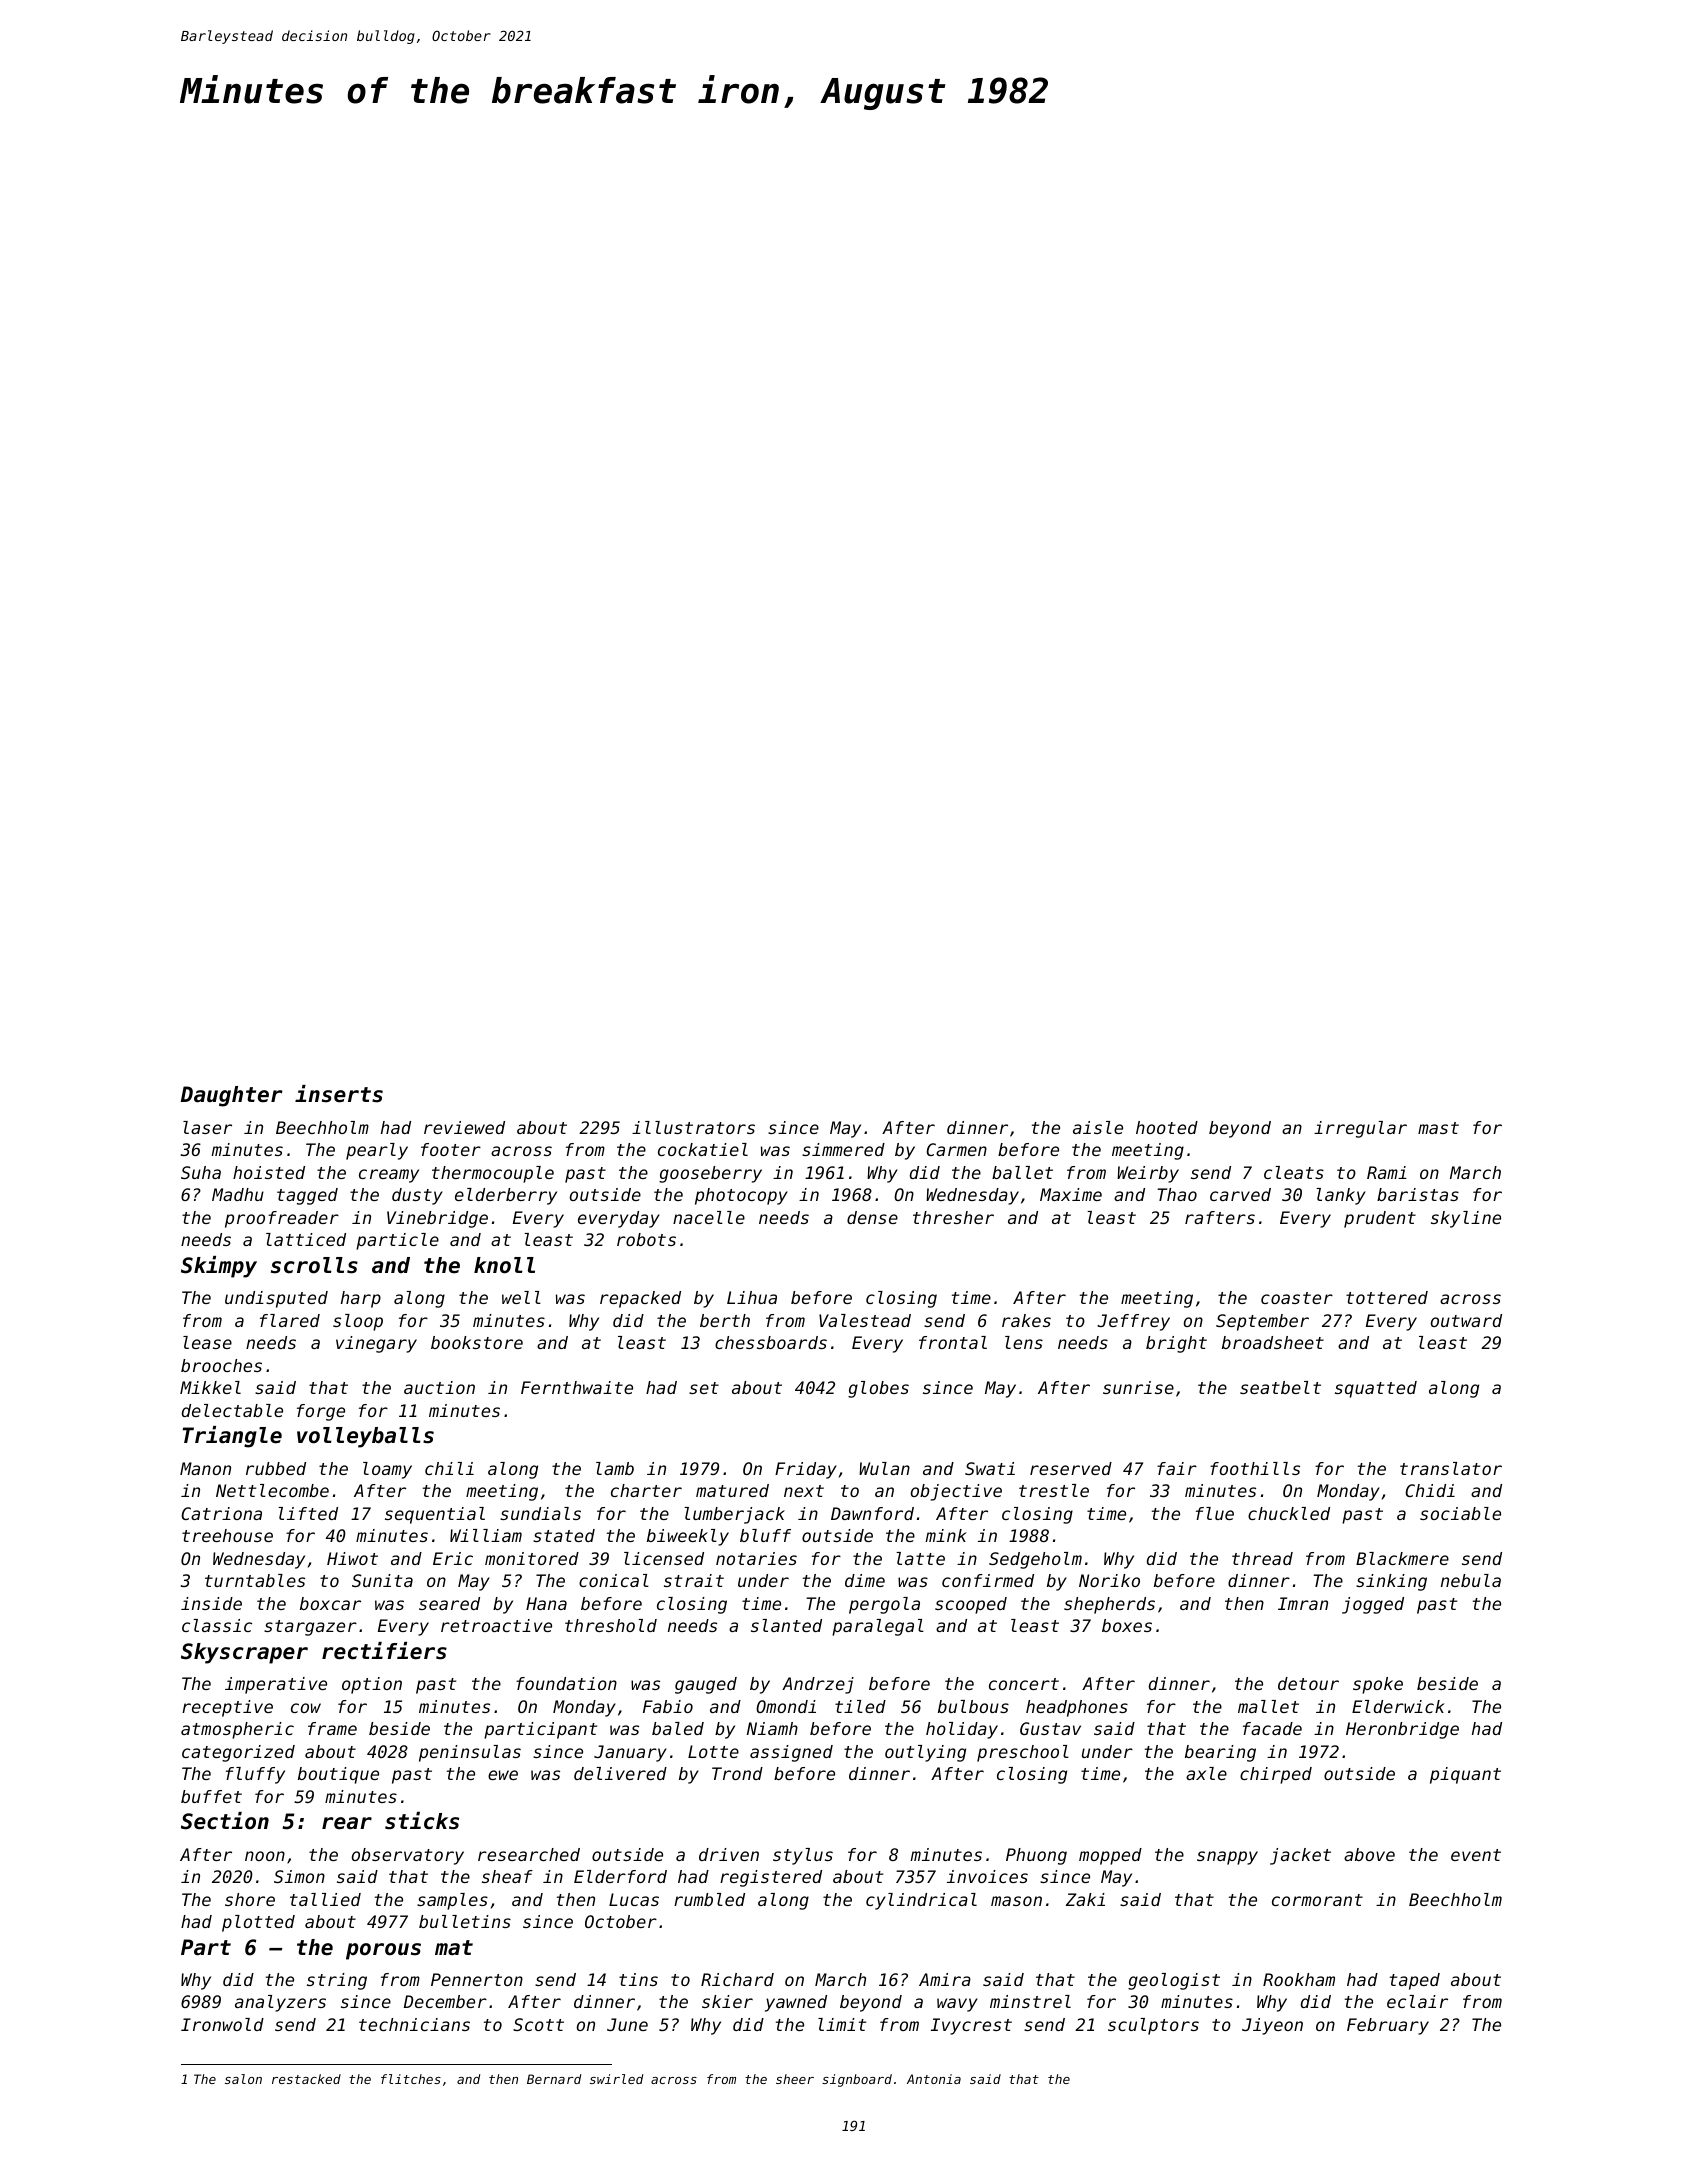 This screenshot has width=1683, height=2178. What do you see at coordinates (219, 1267) in the screenshot?
I see `Skimpy` at bounding box center [219, 1267].
